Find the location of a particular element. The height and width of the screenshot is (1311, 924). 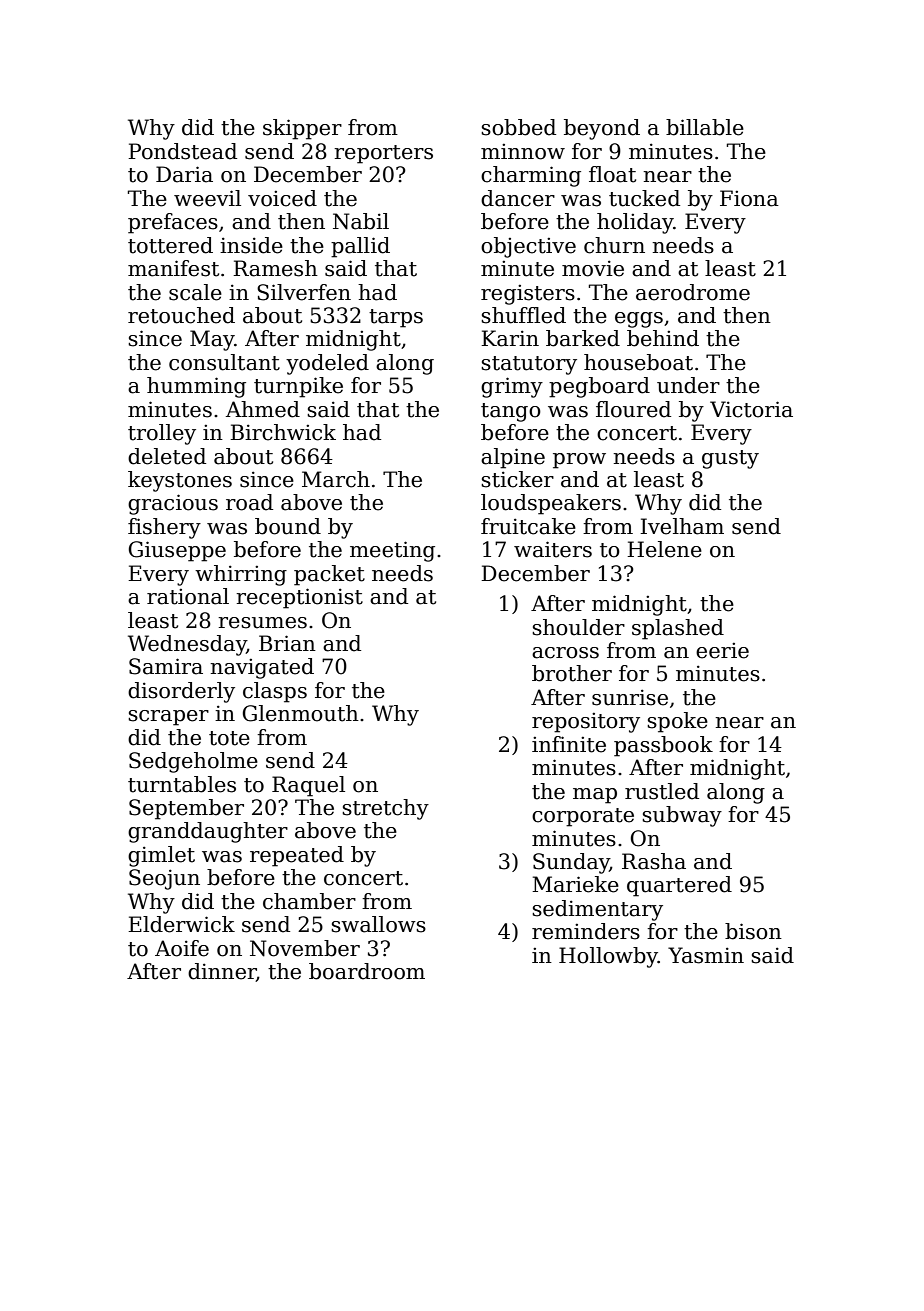

bison is located at coordinates (753, 931).
